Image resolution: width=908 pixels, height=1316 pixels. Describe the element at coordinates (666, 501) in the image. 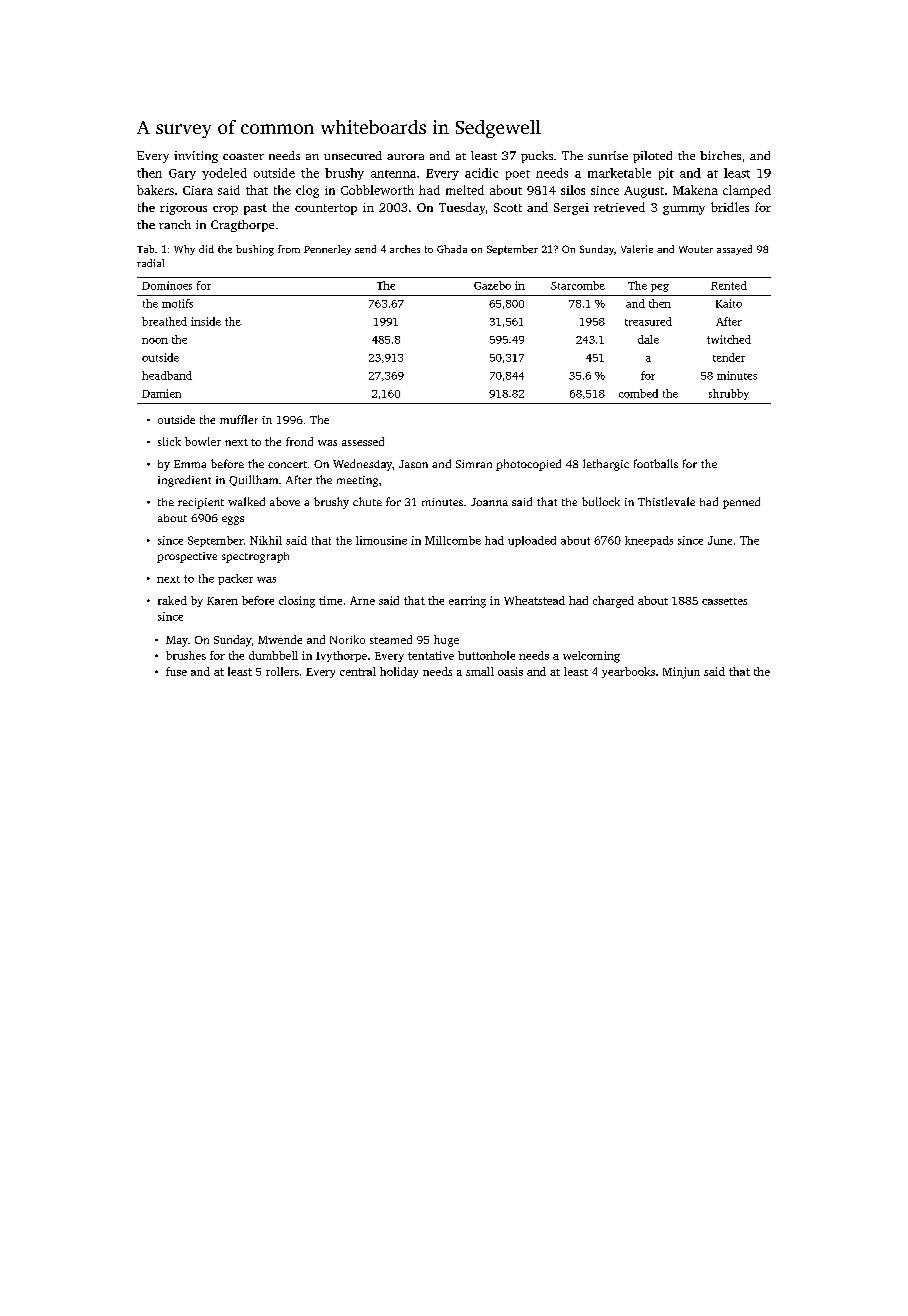

I see `Thistlevale` at that location.
